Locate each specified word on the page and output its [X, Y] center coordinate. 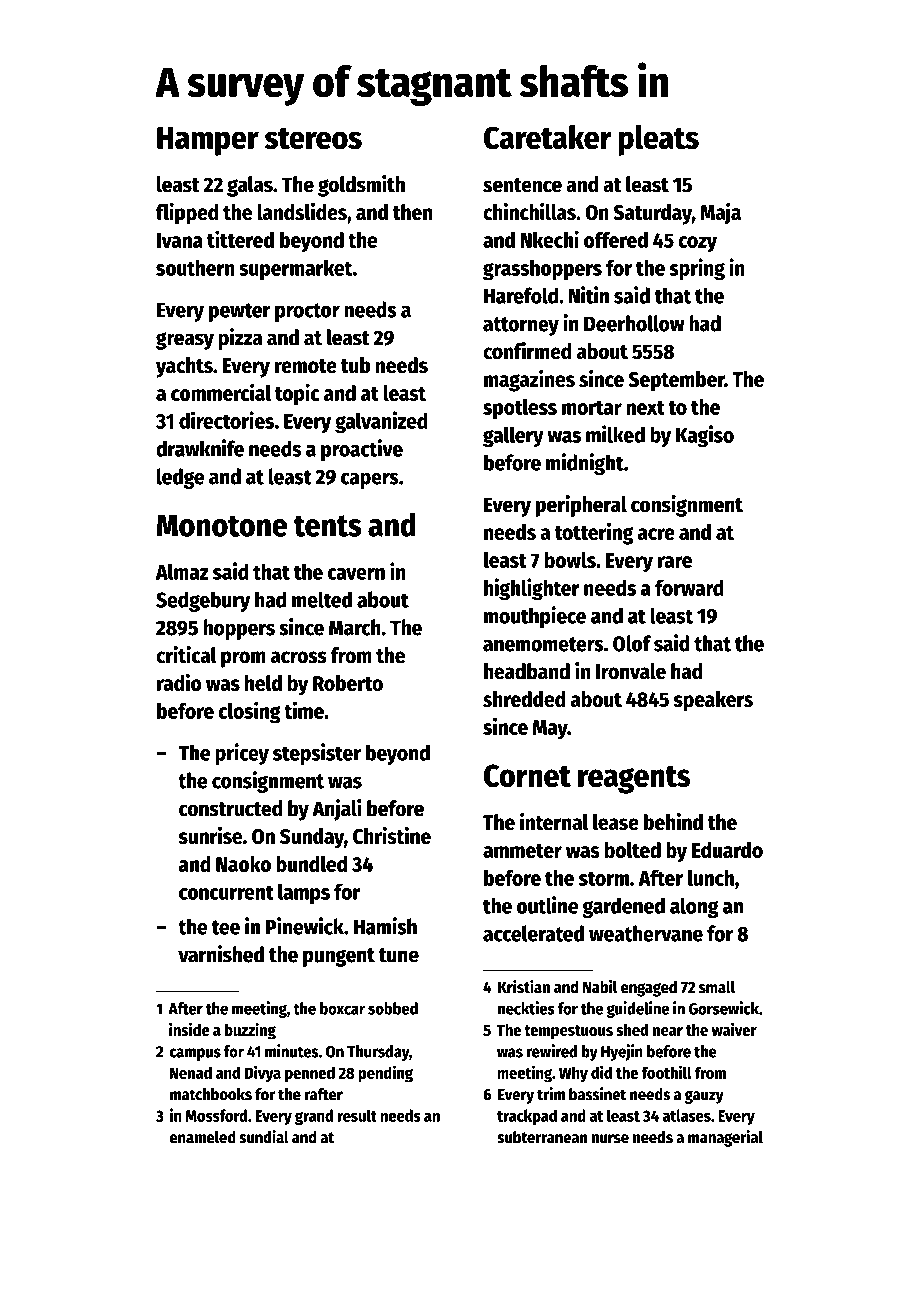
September [676, 381]
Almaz [182, 571]
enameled [203, 1137]
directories [226, 420]
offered [616, 240]
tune [399, 955]
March [355, 627]
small [717, 987]
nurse [610, 1139]
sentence [522, 185]
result [357, 1115]
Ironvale [631, 671]
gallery [513, 436]
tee [226, 927]
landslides [302, 212]
